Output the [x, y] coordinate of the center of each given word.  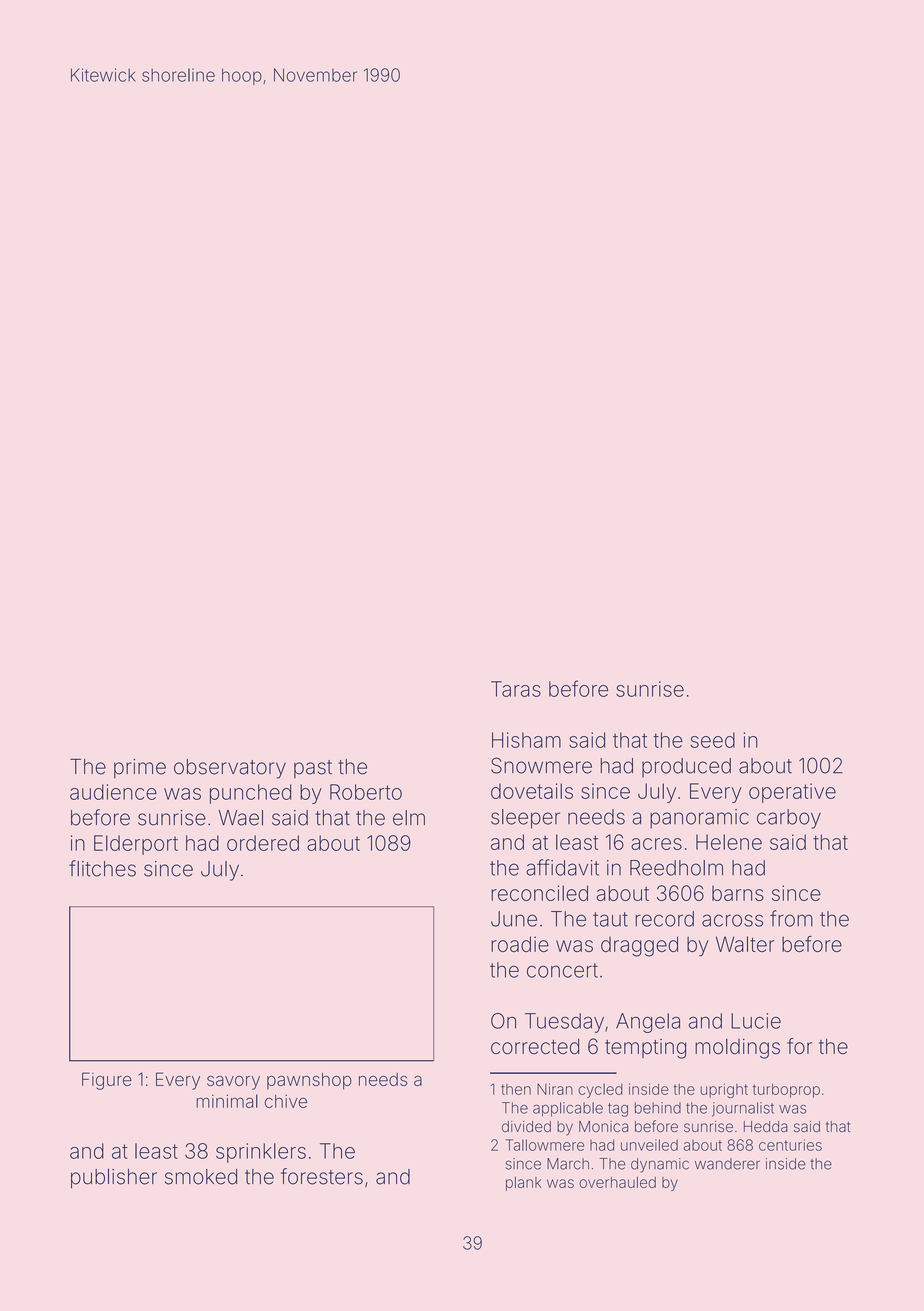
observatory [230, 769]
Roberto [366, 792]
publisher [114, 1179]
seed [712, 740]
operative [792, 793]
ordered [263, 843]
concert [562, 970]
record [664, 919]
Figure [107, 1081]
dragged [639, 946]
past [313, 769]
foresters [322, 1176]
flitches [102, 868]
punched [250, 794]
